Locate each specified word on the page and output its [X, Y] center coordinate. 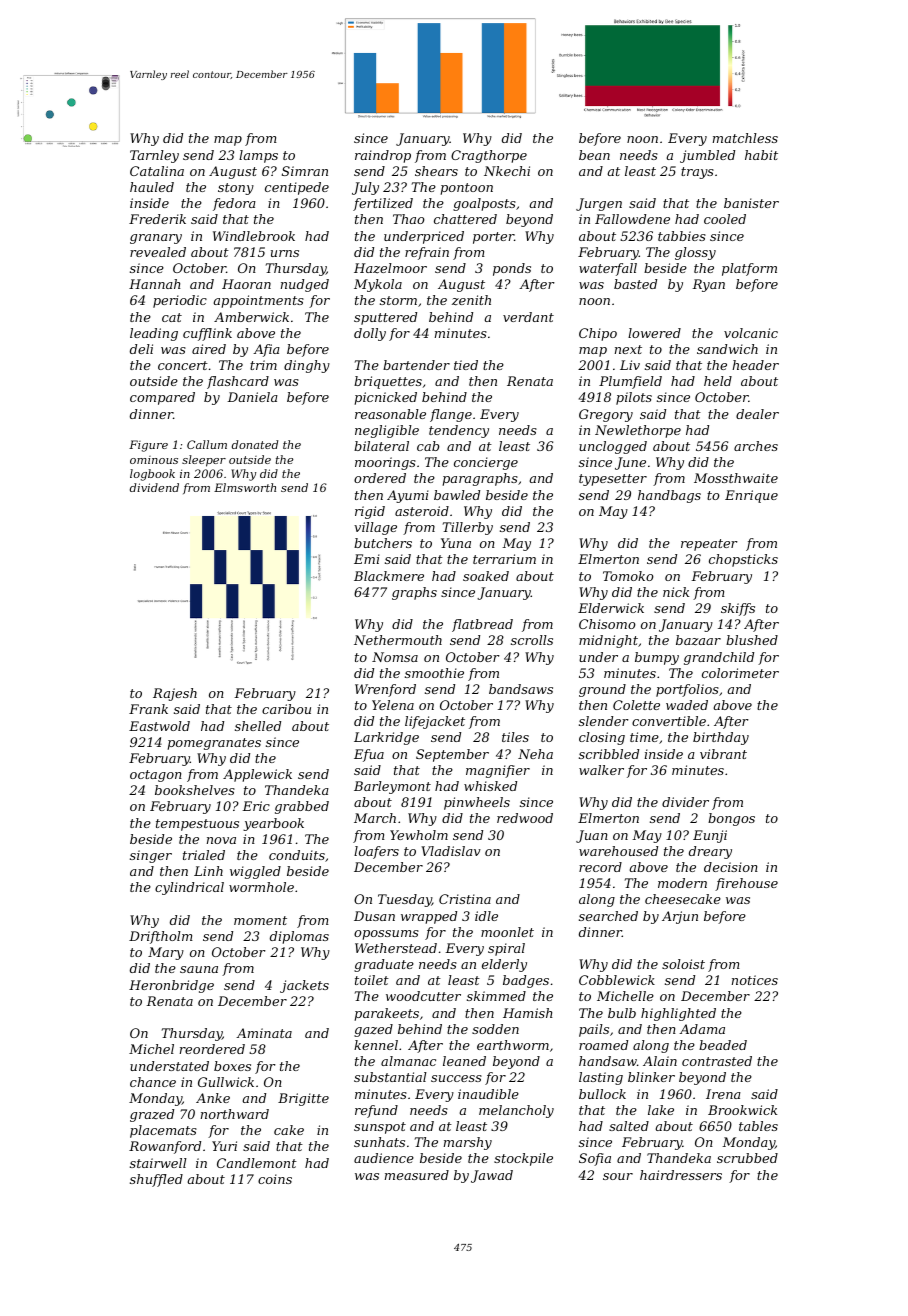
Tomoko [628, 576]
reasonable [390, 414]
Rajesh [175, 694]
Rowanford [165, 1147]
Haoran [246, 284]
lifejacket [435, 722]
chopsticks [743, 560]
